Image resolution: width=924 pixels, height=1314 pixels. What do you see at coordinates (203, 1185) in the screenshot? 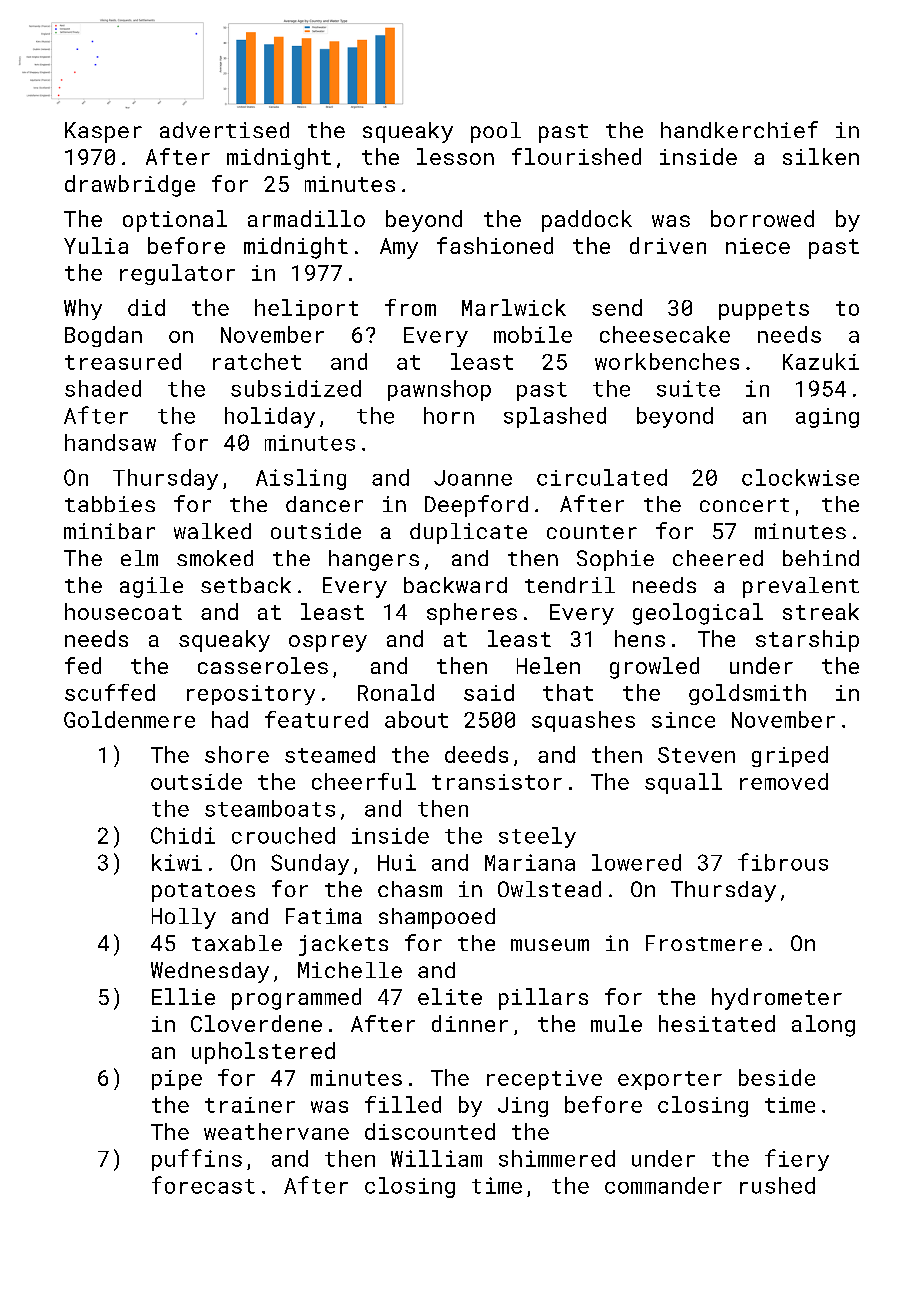
I see `forecast` at bounding box center [203, 1185].
